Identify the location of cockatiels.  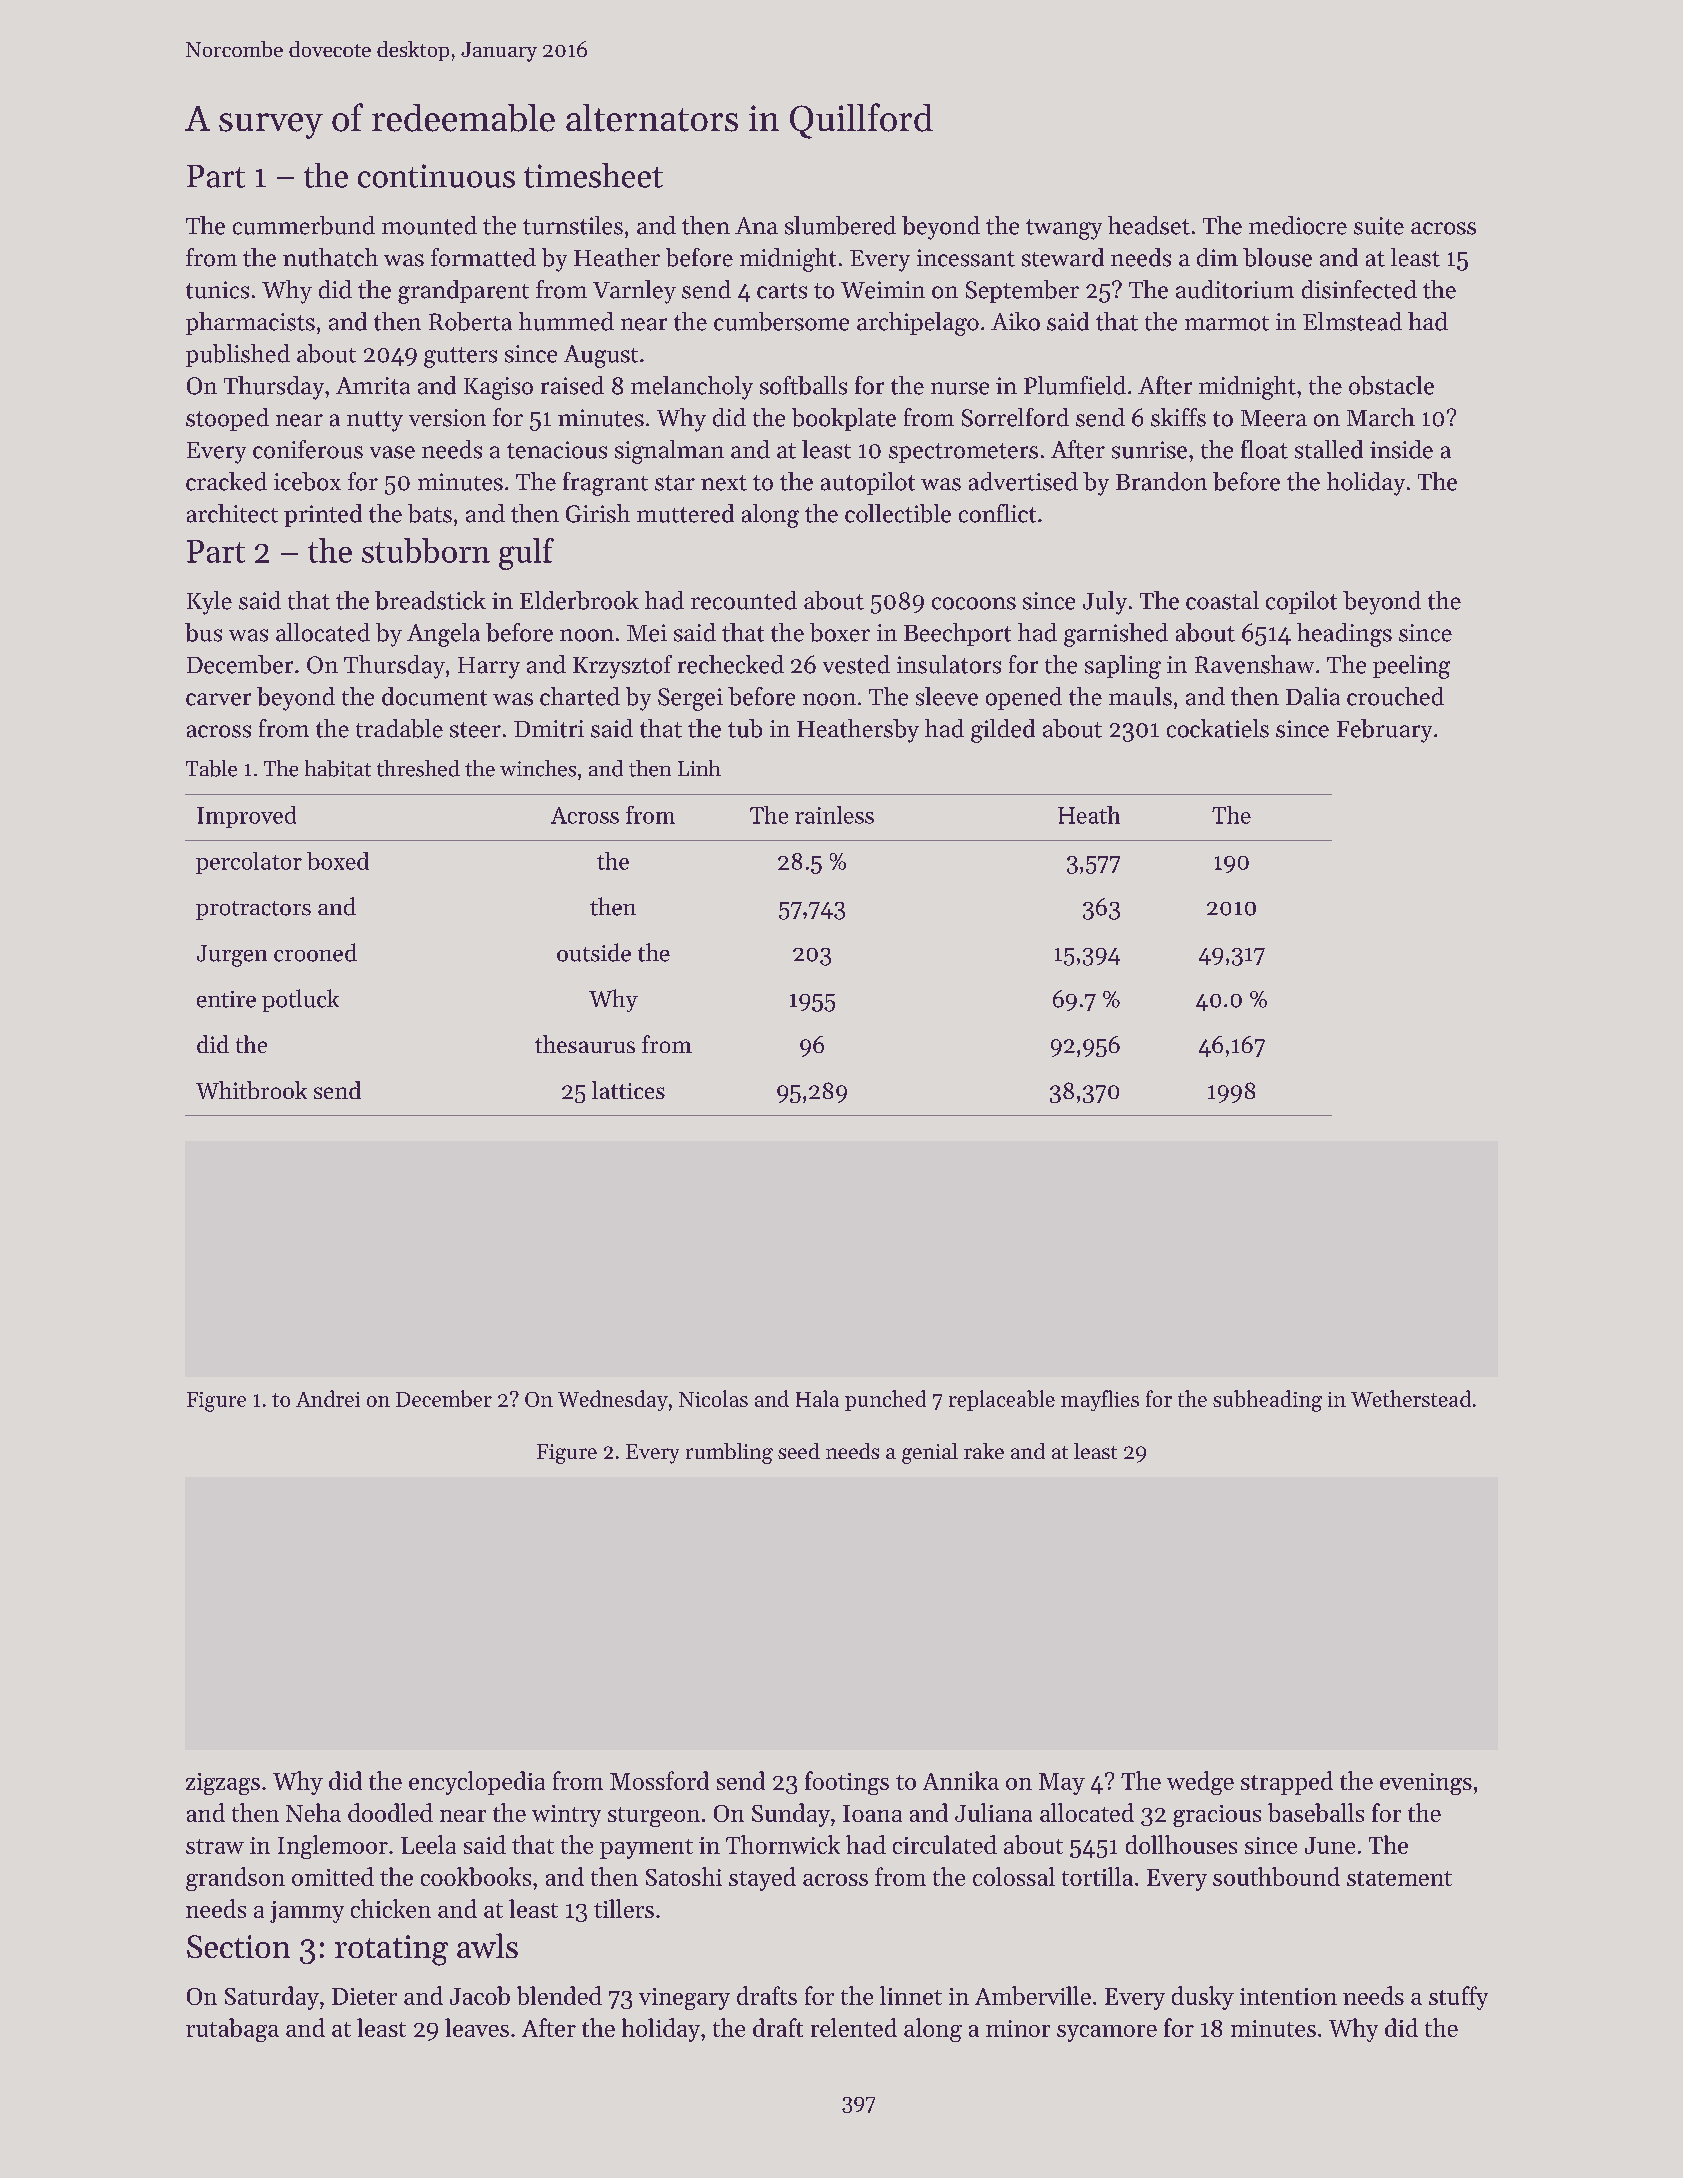
(1218, 728).
